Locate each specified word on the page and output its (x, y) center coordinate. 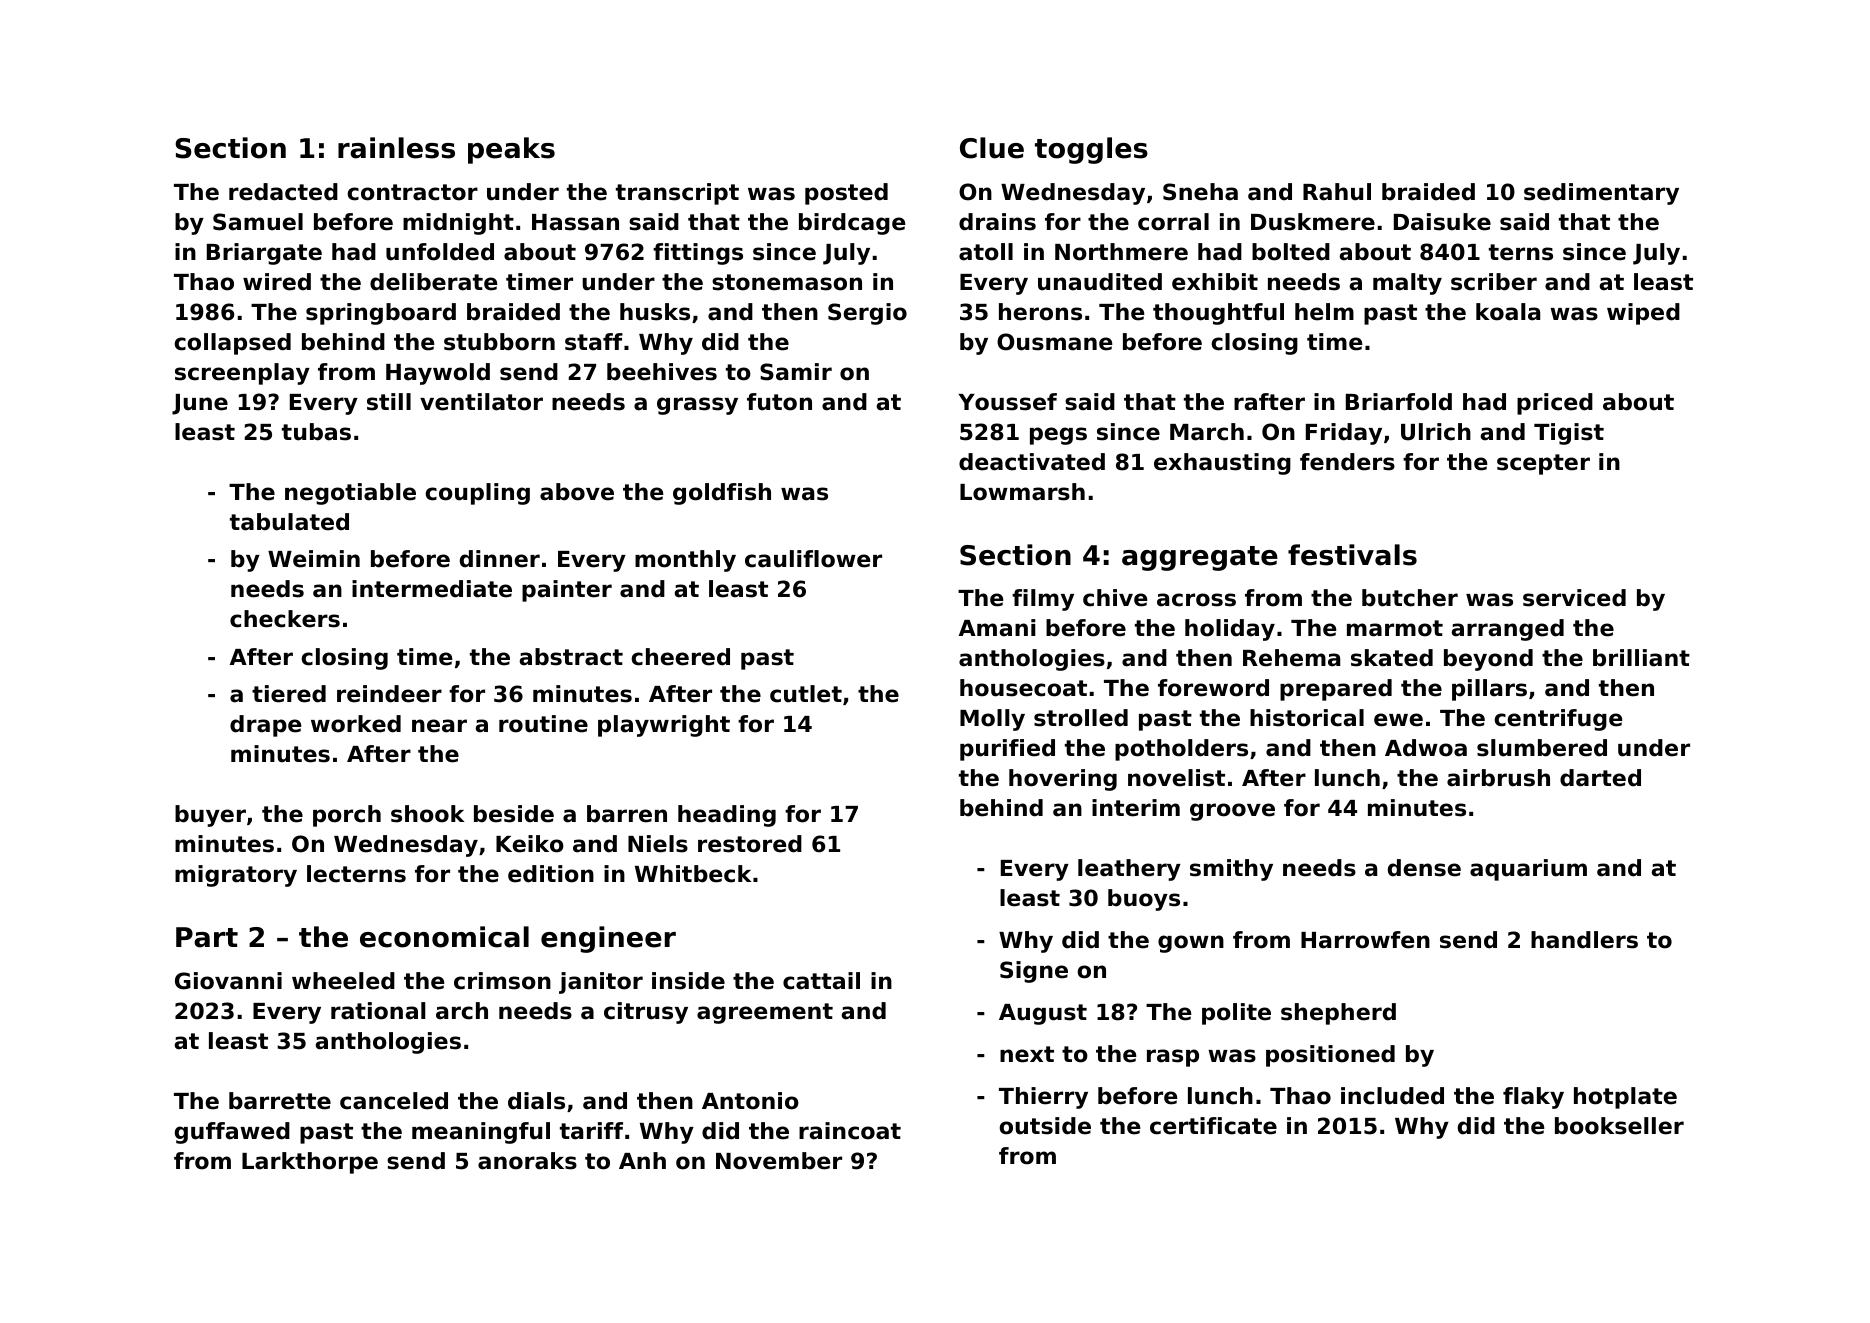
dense (1424, 868)
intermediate (432, 589)
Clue (992, 148)
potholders (1181, 750)
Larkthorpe (310, 1163)
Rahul (1337, 192)
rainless (396, 148)
